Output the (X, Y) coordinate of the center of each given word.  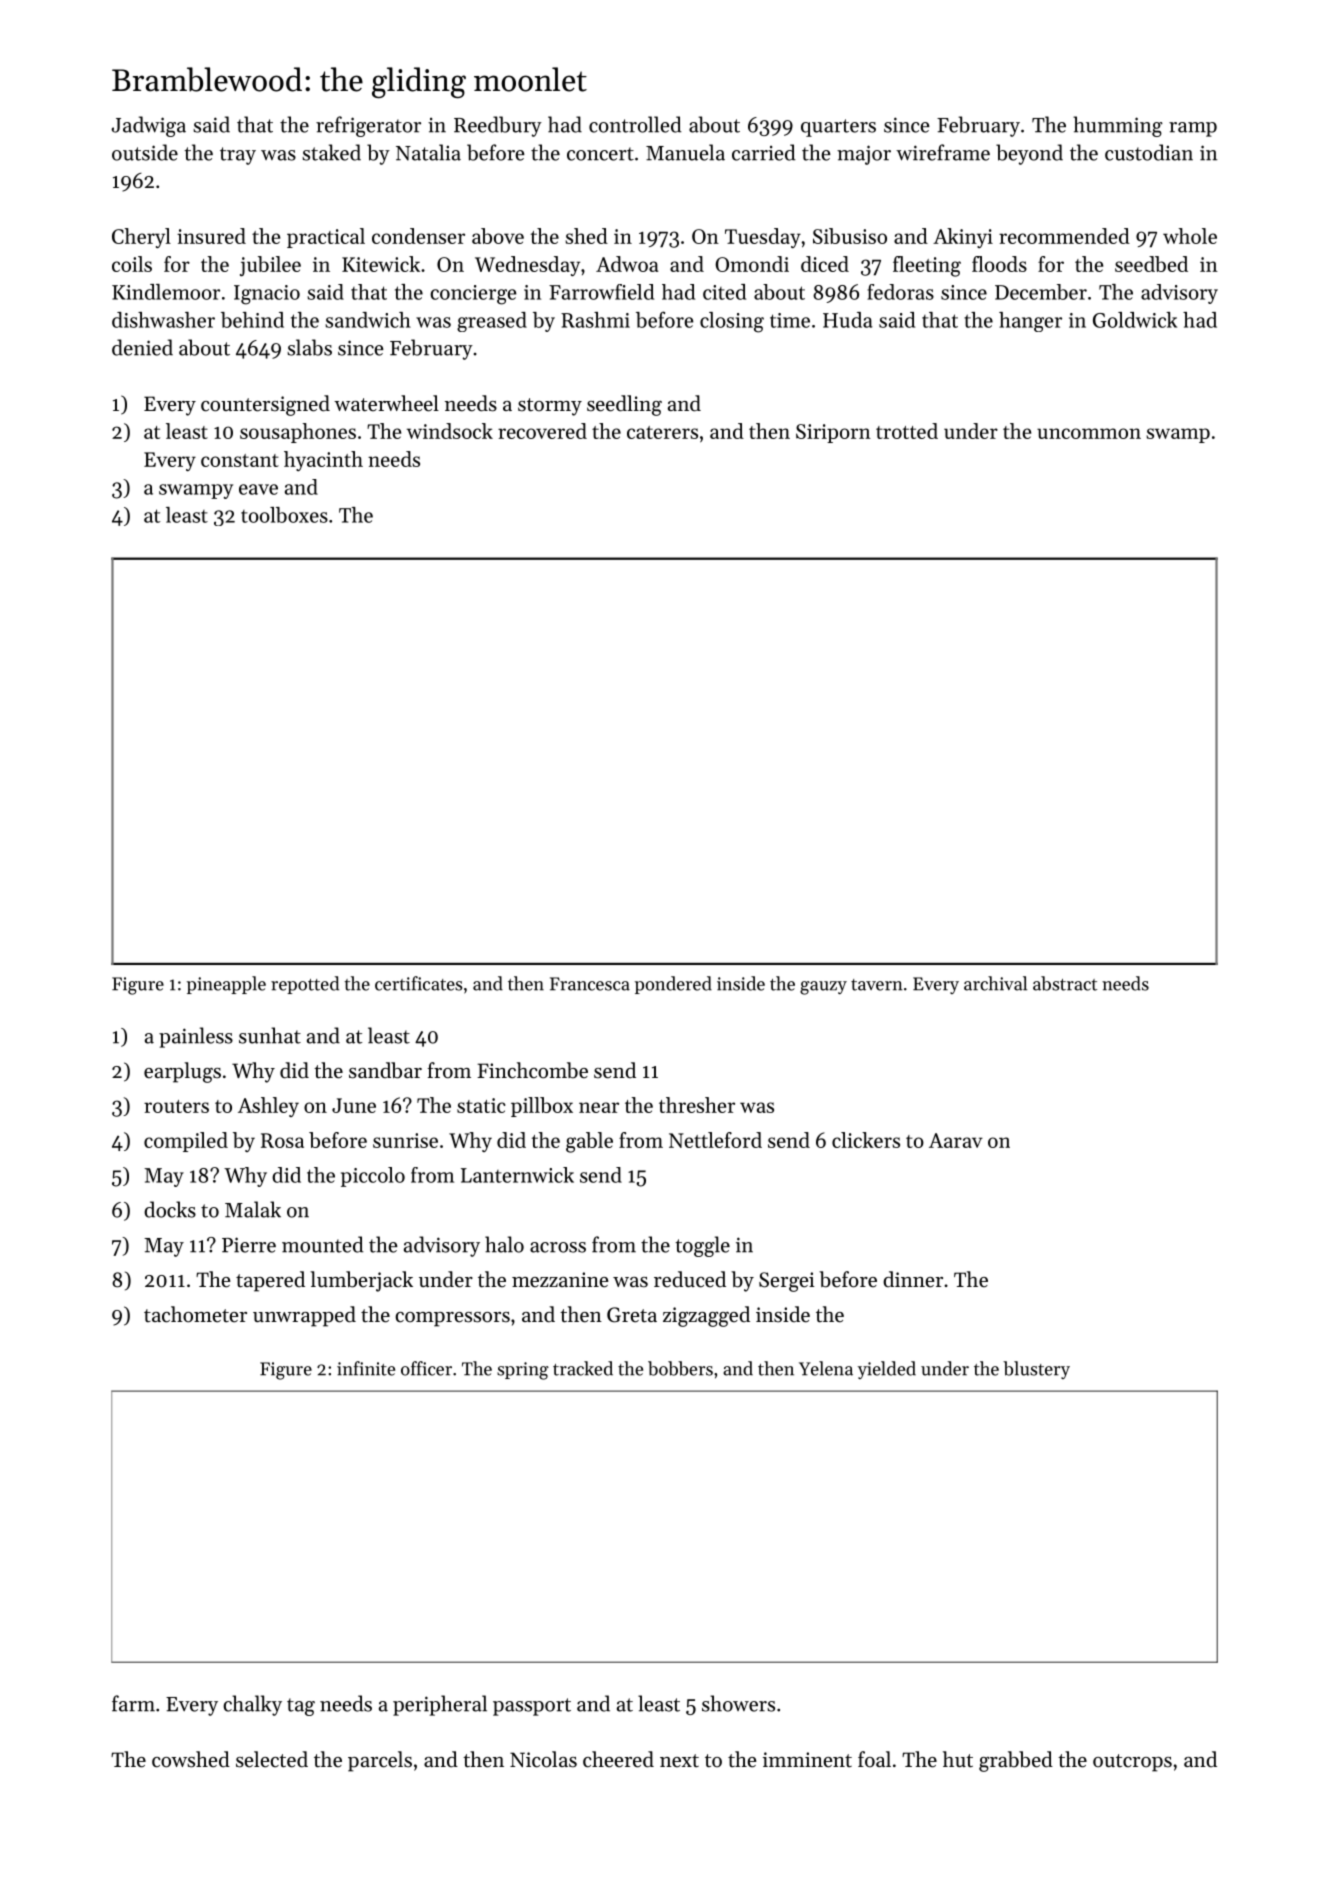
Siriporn (833, 433)
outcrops (1132, 1763)
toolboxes (284, 515)
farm (133, 1703)
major (864, 155)
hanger (1030, 322)
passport (532, 1707)
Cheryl (141, 238)
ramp (1193, 129)
